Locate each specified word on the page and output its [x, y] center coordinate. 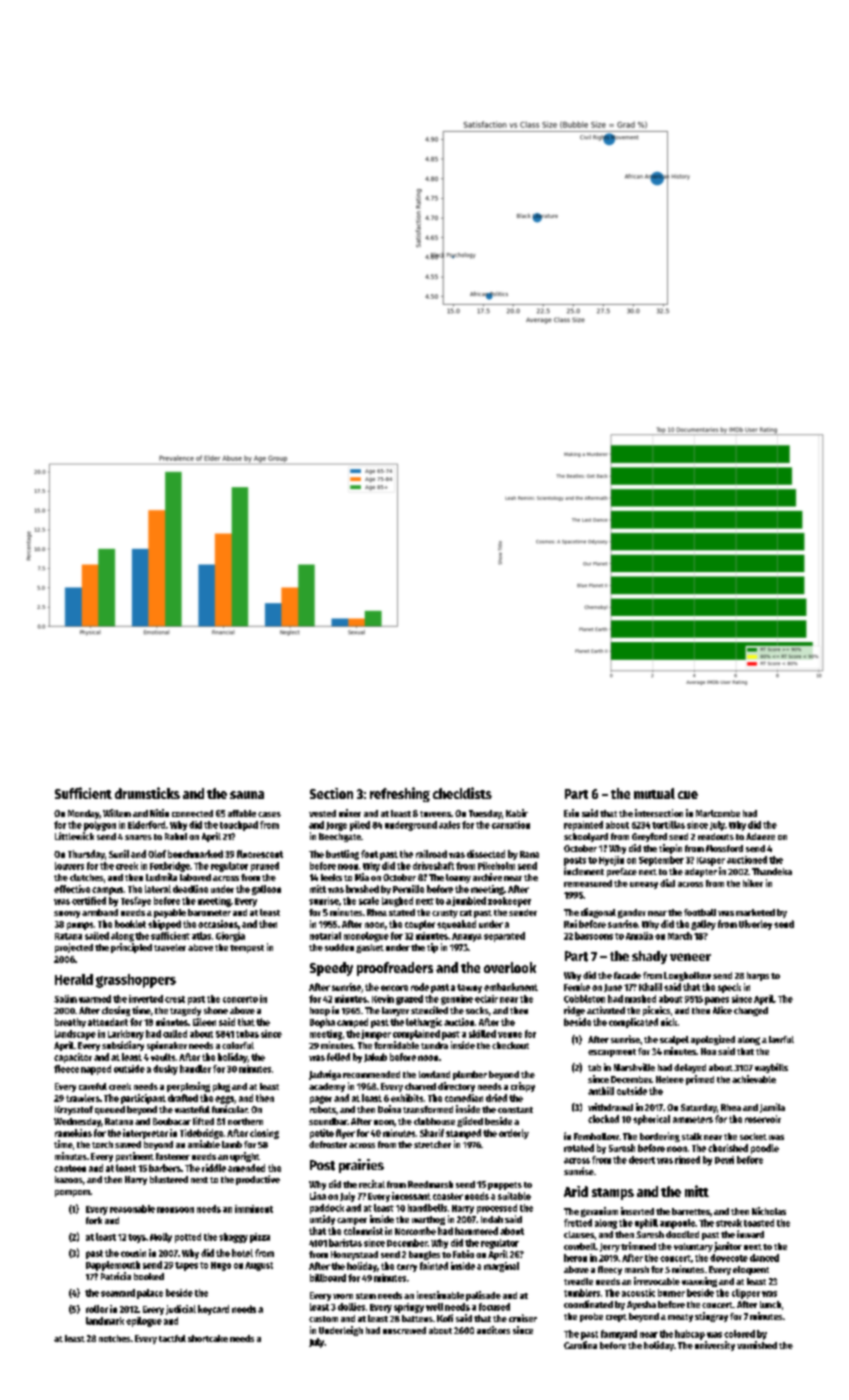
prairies [361, 1166]
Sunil [119, 854]
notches [114, 1338]
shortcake [208, 1338]
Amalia [639, 936]
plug [221, 1087]
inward [750, 1234]
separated [504, 937]
